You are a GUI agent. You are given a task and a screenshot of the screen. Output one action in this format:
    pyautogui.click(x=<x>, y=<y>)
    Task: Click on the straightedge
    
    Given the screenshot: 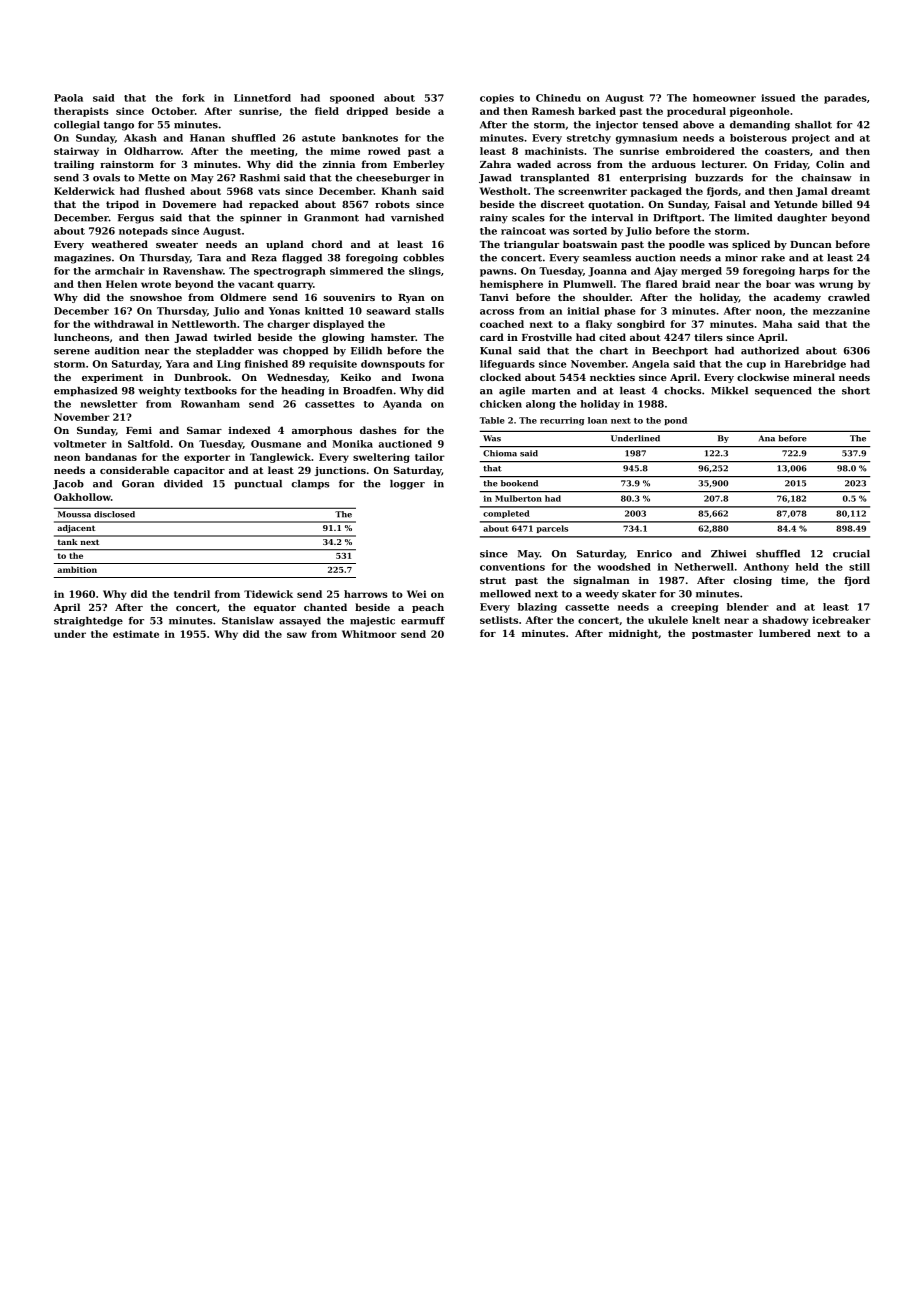 What is the action you would take?
    pyautogui.click(x=88, y=622)
